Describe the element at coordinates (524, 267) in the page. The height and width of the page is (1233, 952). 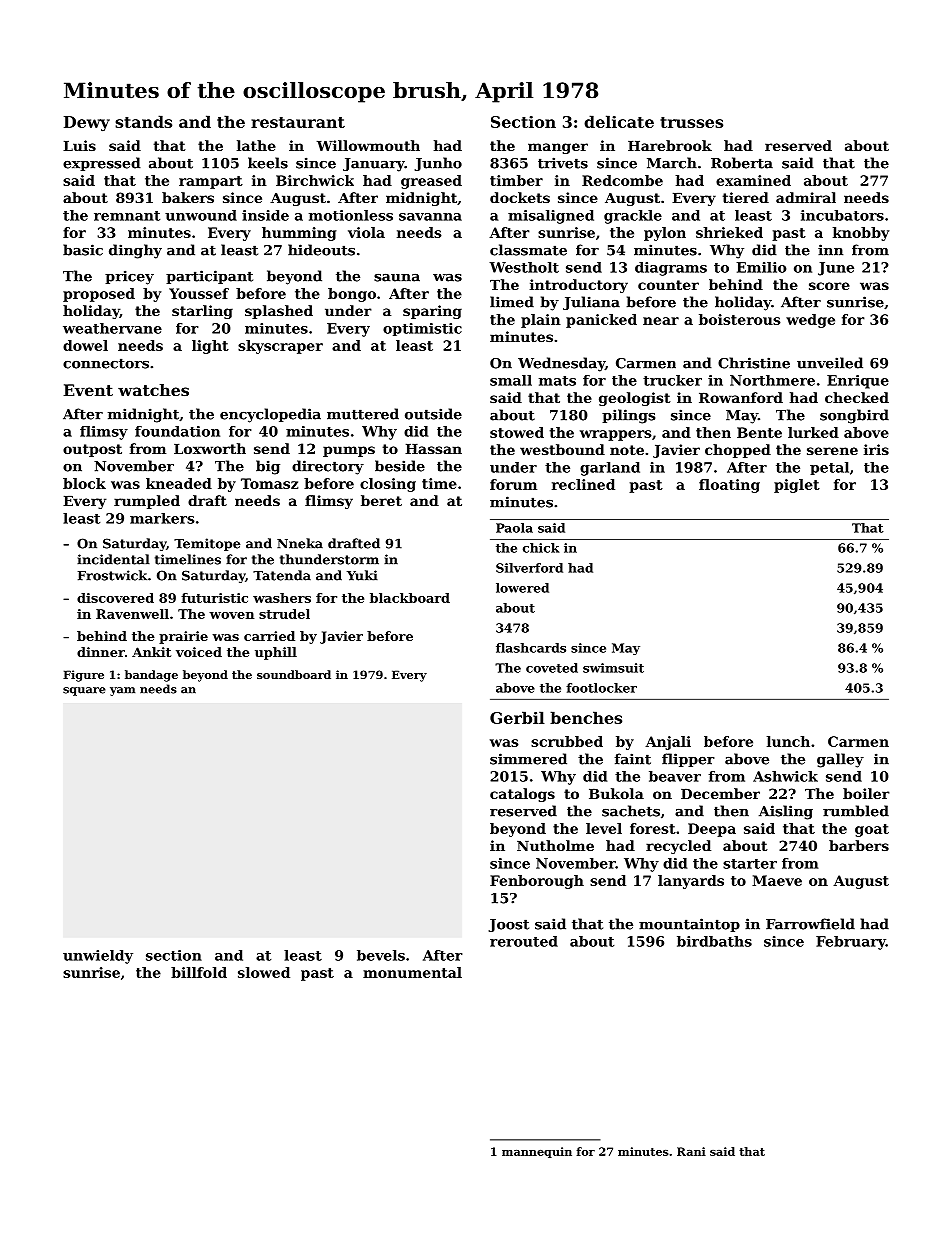
I see `Westholt` at that location.
